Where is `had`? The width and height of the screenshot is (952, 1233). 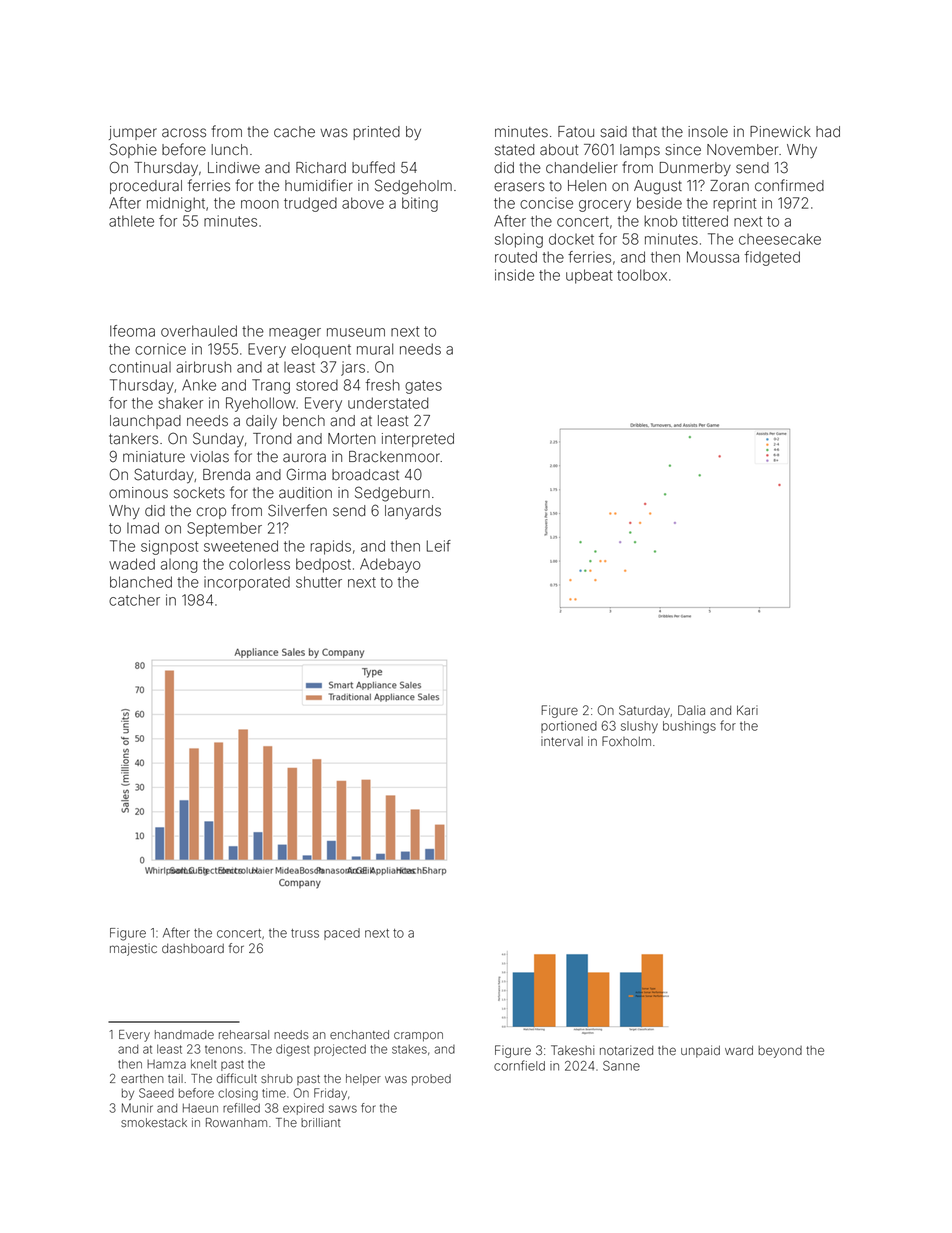 had is located at coordinates (828, 132).
